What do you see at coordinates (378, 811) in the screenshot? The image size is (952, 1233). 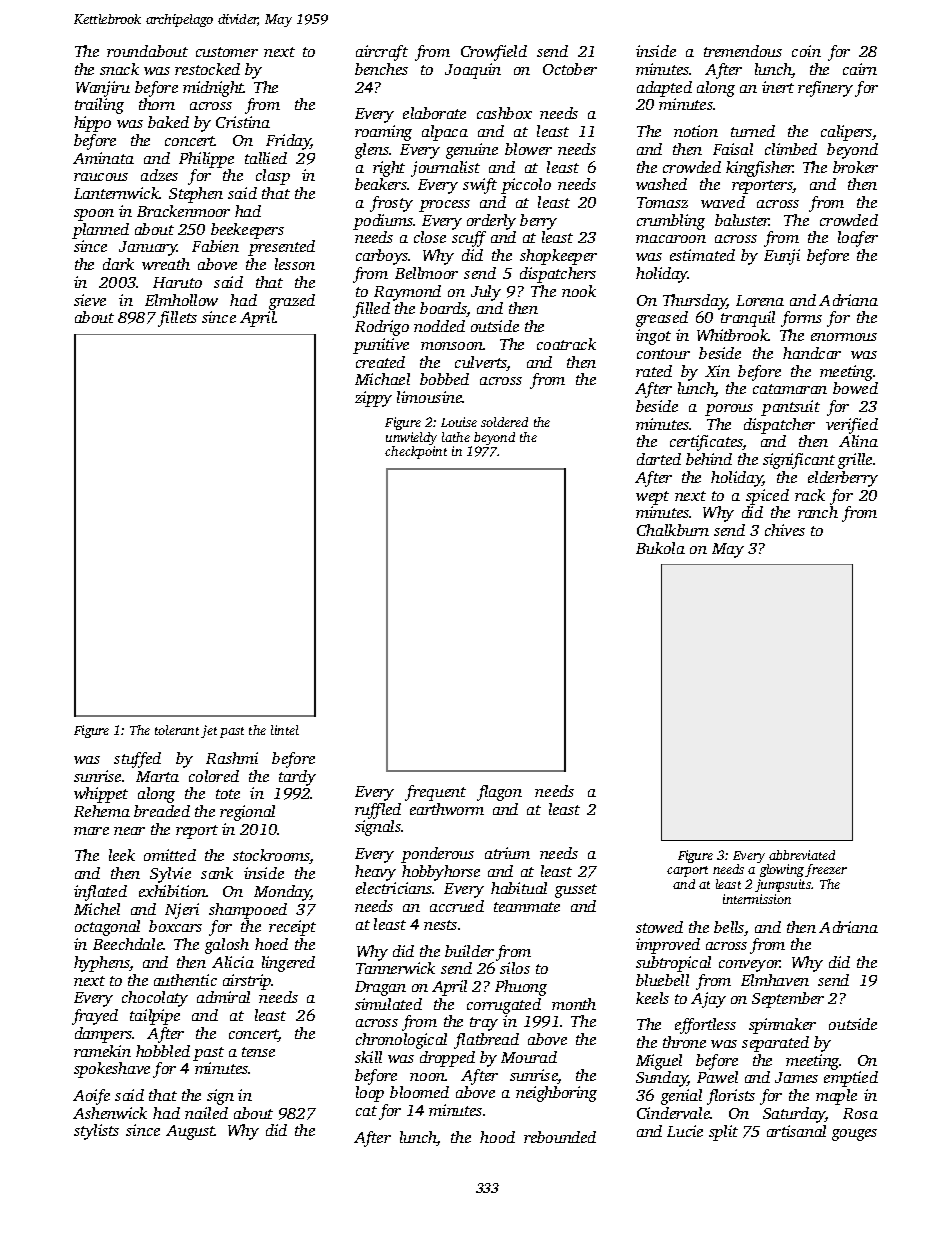 I see `ruffled` at bounding box center [378, 811].
